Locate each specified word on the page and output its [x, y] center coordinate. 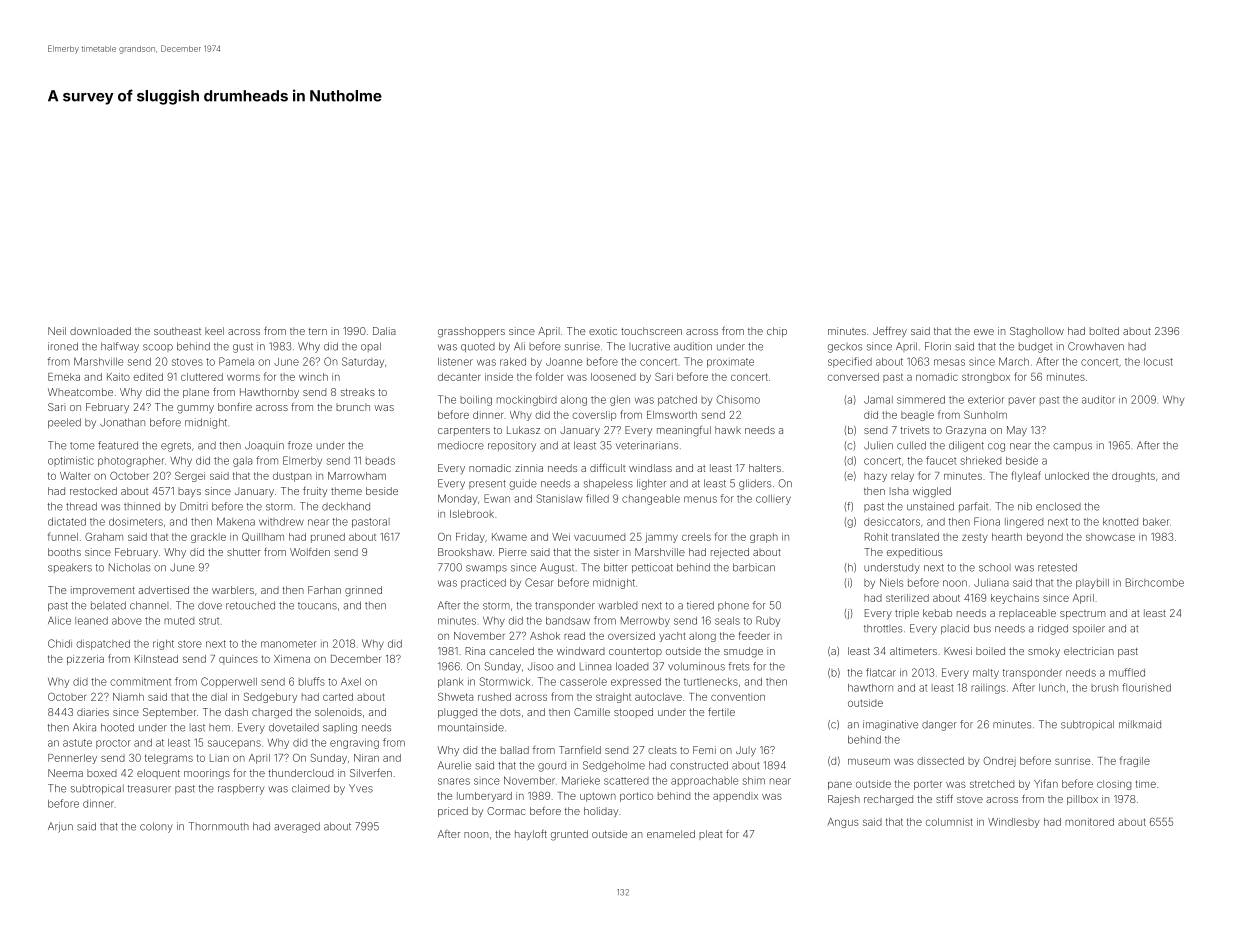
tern [318, 331]
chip [777, 332]
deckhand [346, 506]
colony [156, 827]
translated [915, 537]
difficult [607, 468]
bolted [1104, 331]
